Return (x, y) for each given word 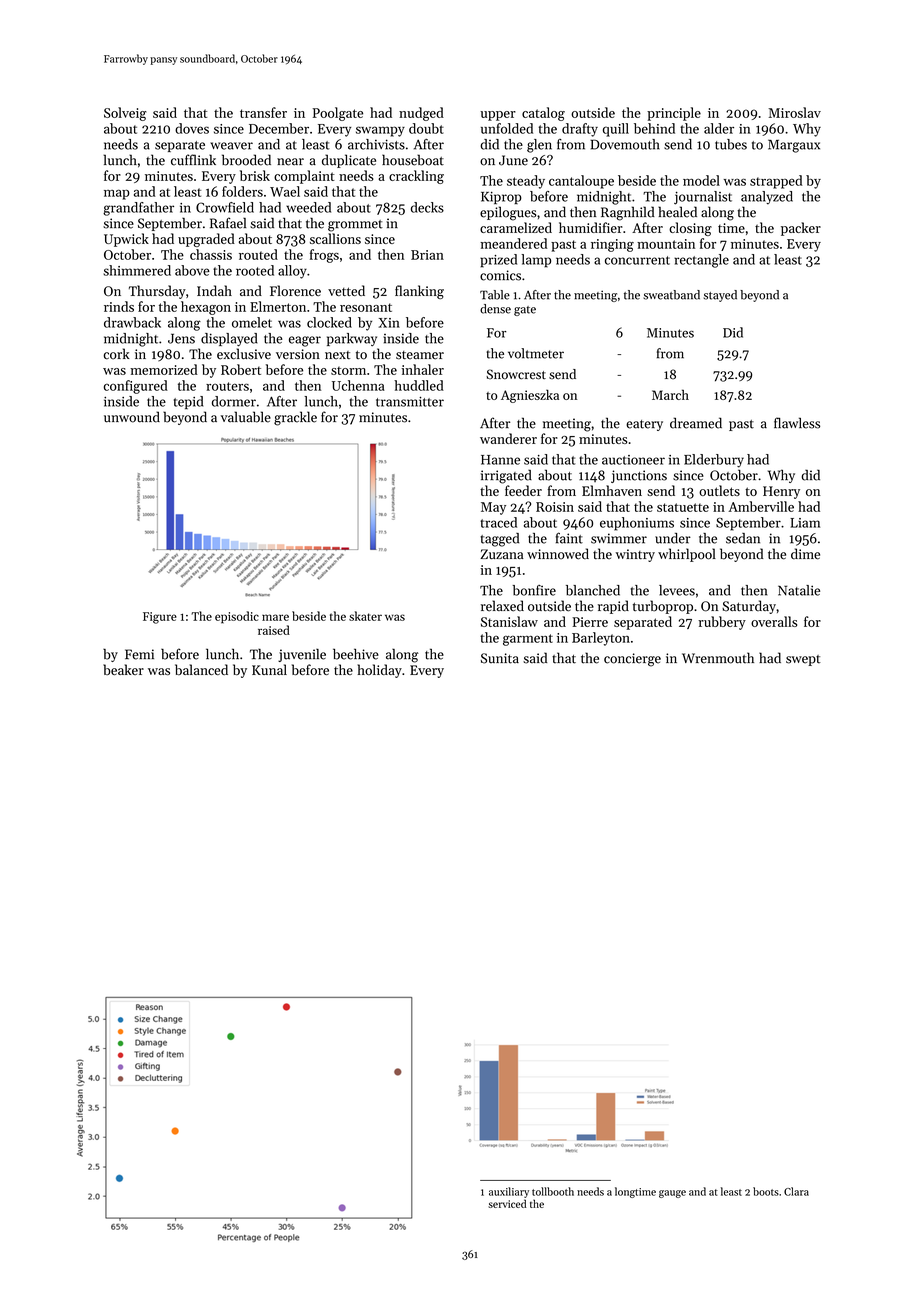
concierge (632, 660)
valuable (246, 417)
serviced (507, 1203)
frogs (324, 256)
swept (803, 660)
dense (495, 309)
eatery (644, 425)
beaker (123, 669)
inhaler (423, 369)
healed (677, 212)
